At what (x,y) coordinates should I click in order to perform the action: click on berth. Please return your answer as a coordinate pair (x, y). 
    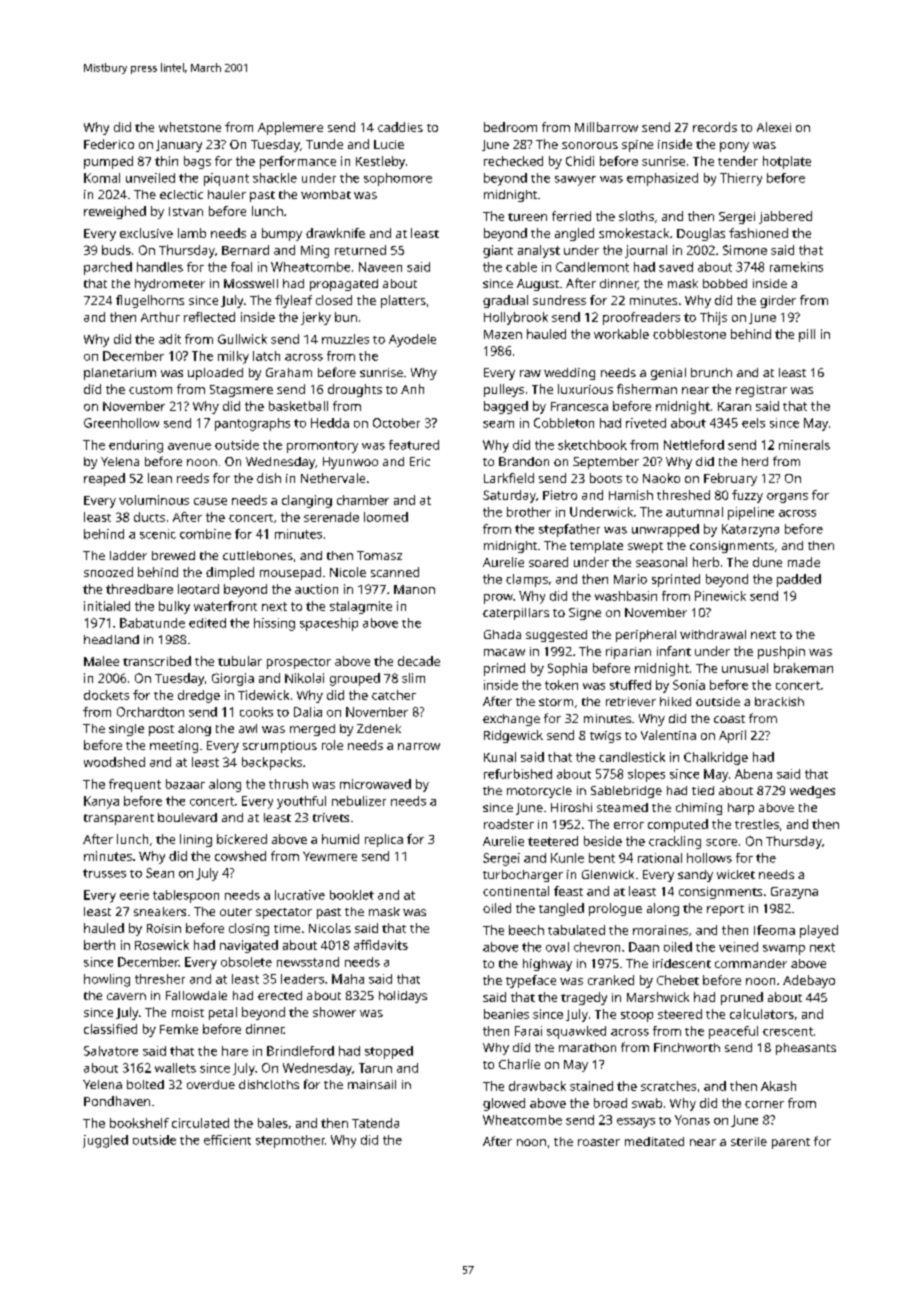
    Looking at the image, I should click on (99, 945).
